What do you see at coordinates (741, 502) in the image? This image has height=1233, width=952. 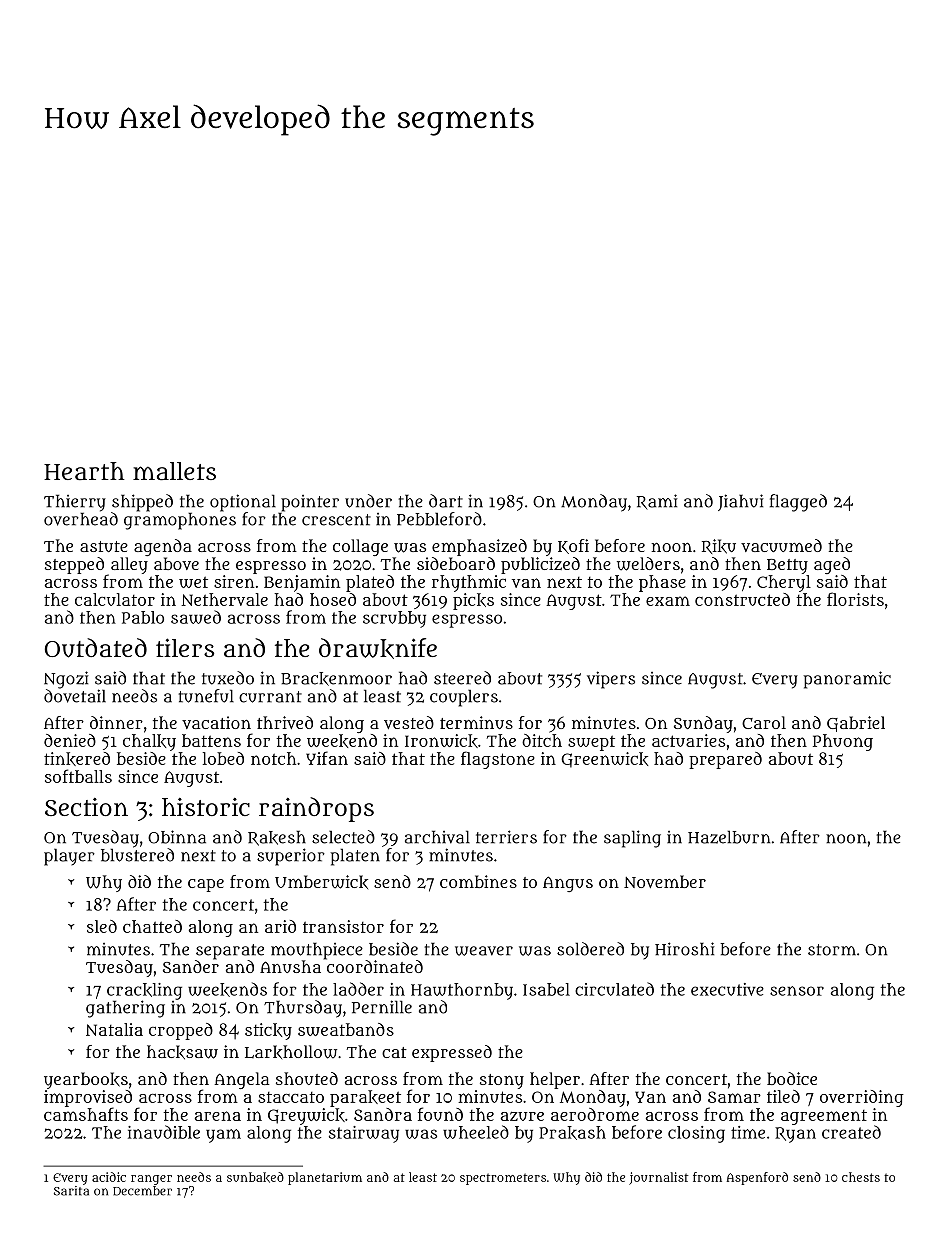 I see `Jiahui` at bounding box center [741, 502].
